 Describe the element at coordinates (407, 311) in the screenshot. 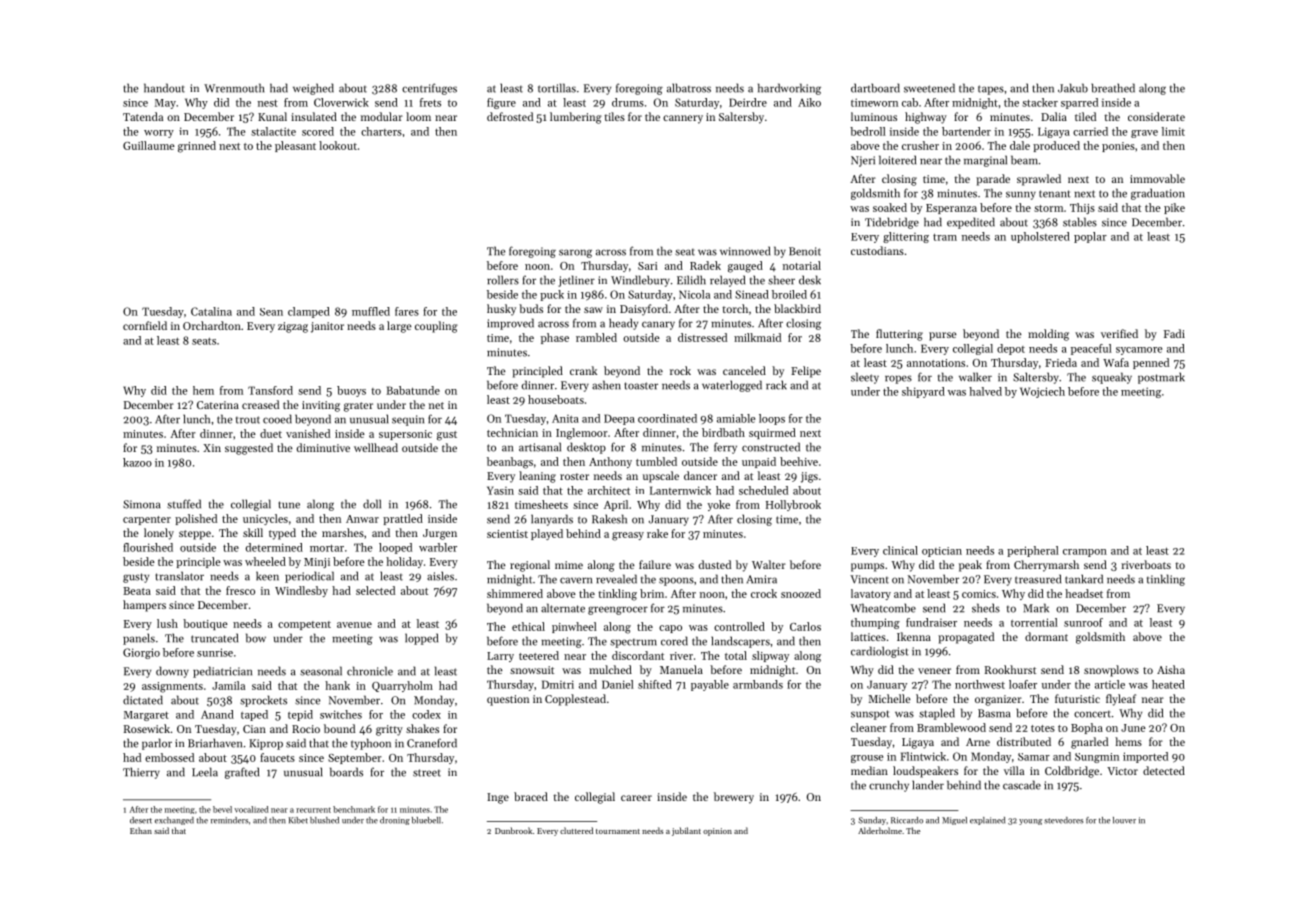

I see `fares` at that location.
